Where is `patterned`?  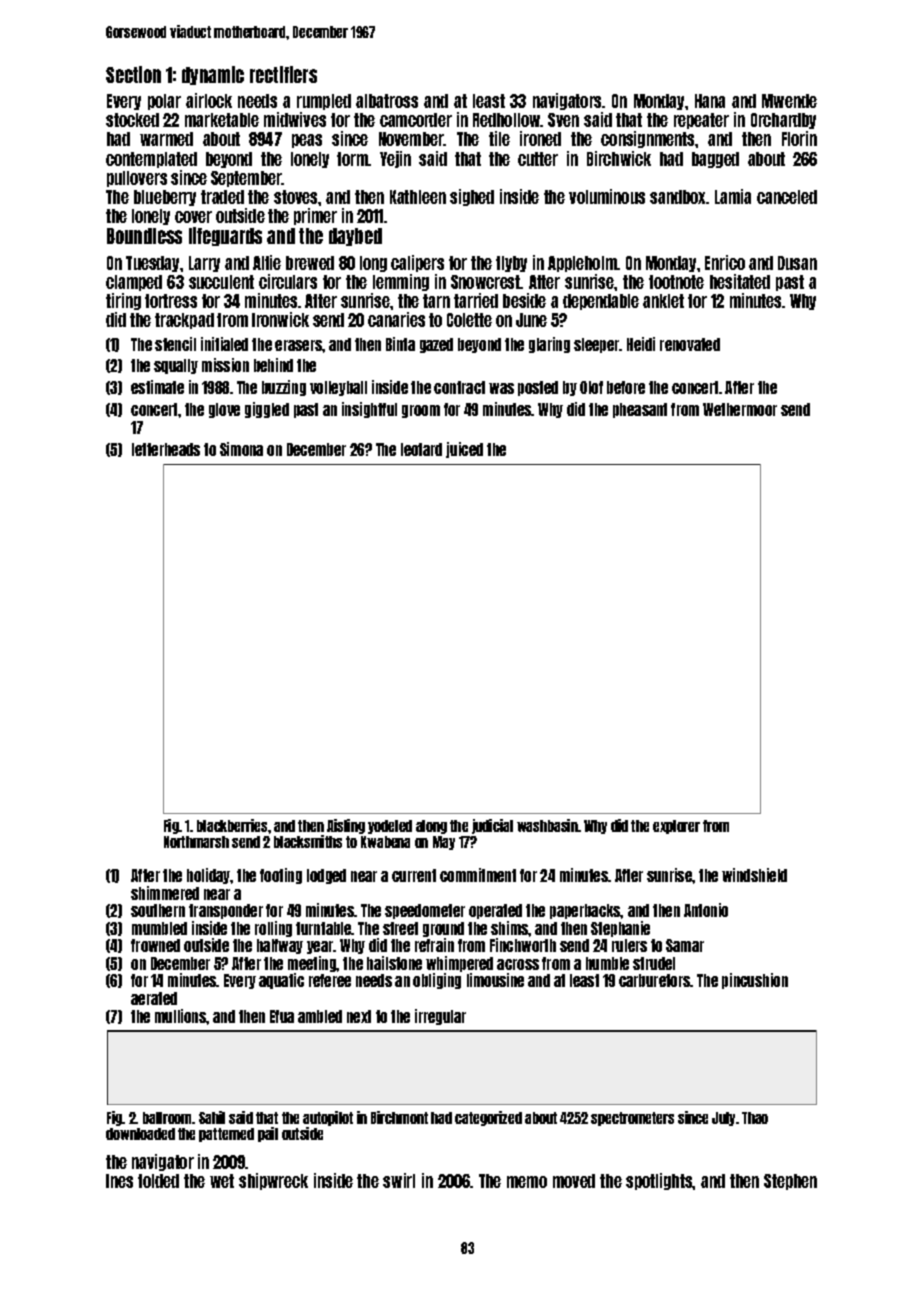 patterned is located at coordinates (226, 1135).
